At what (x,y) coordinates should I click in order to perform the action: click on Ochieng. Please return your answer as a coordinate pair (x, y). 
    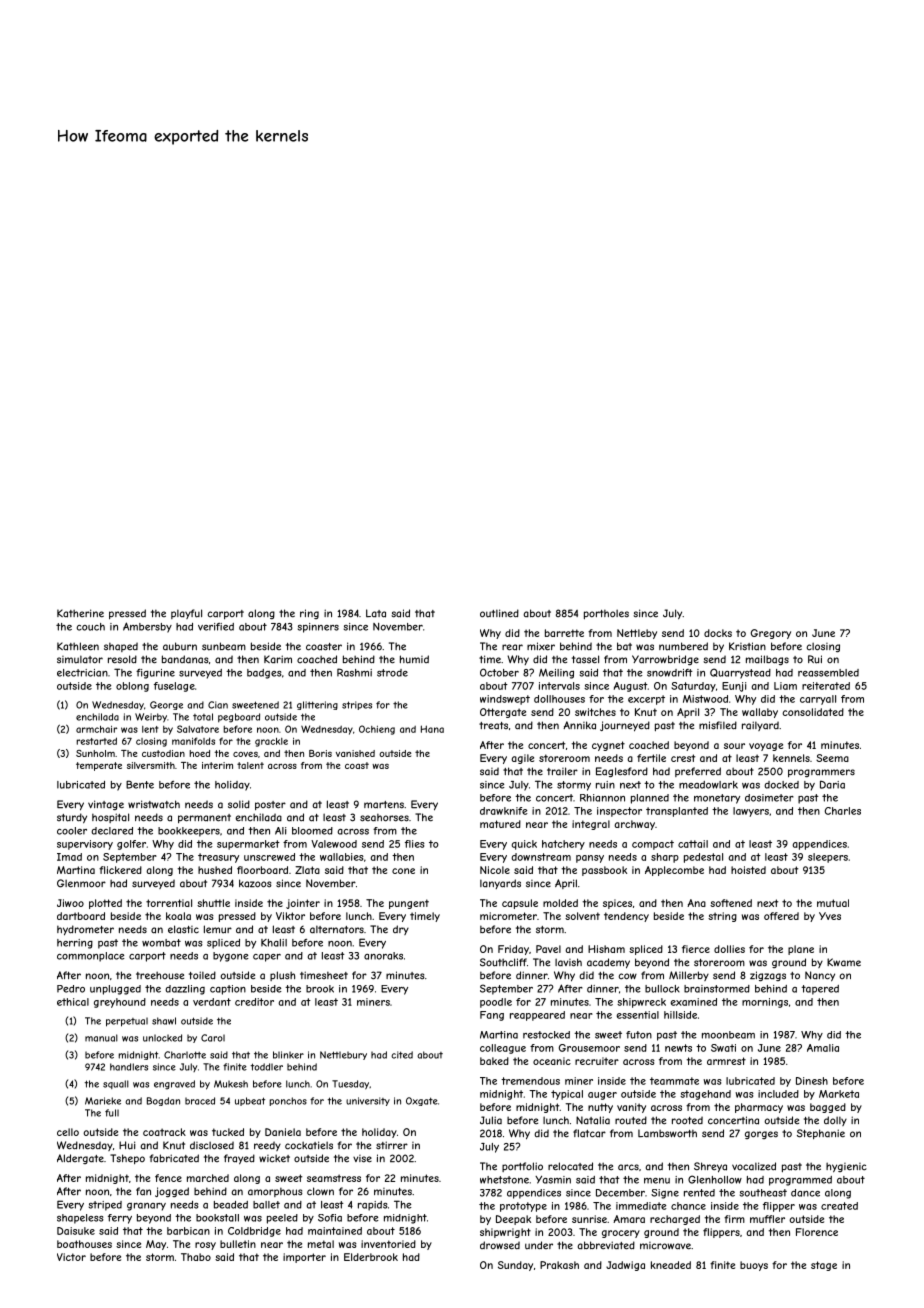
    Looking at the image, I should click on (377, 730).
